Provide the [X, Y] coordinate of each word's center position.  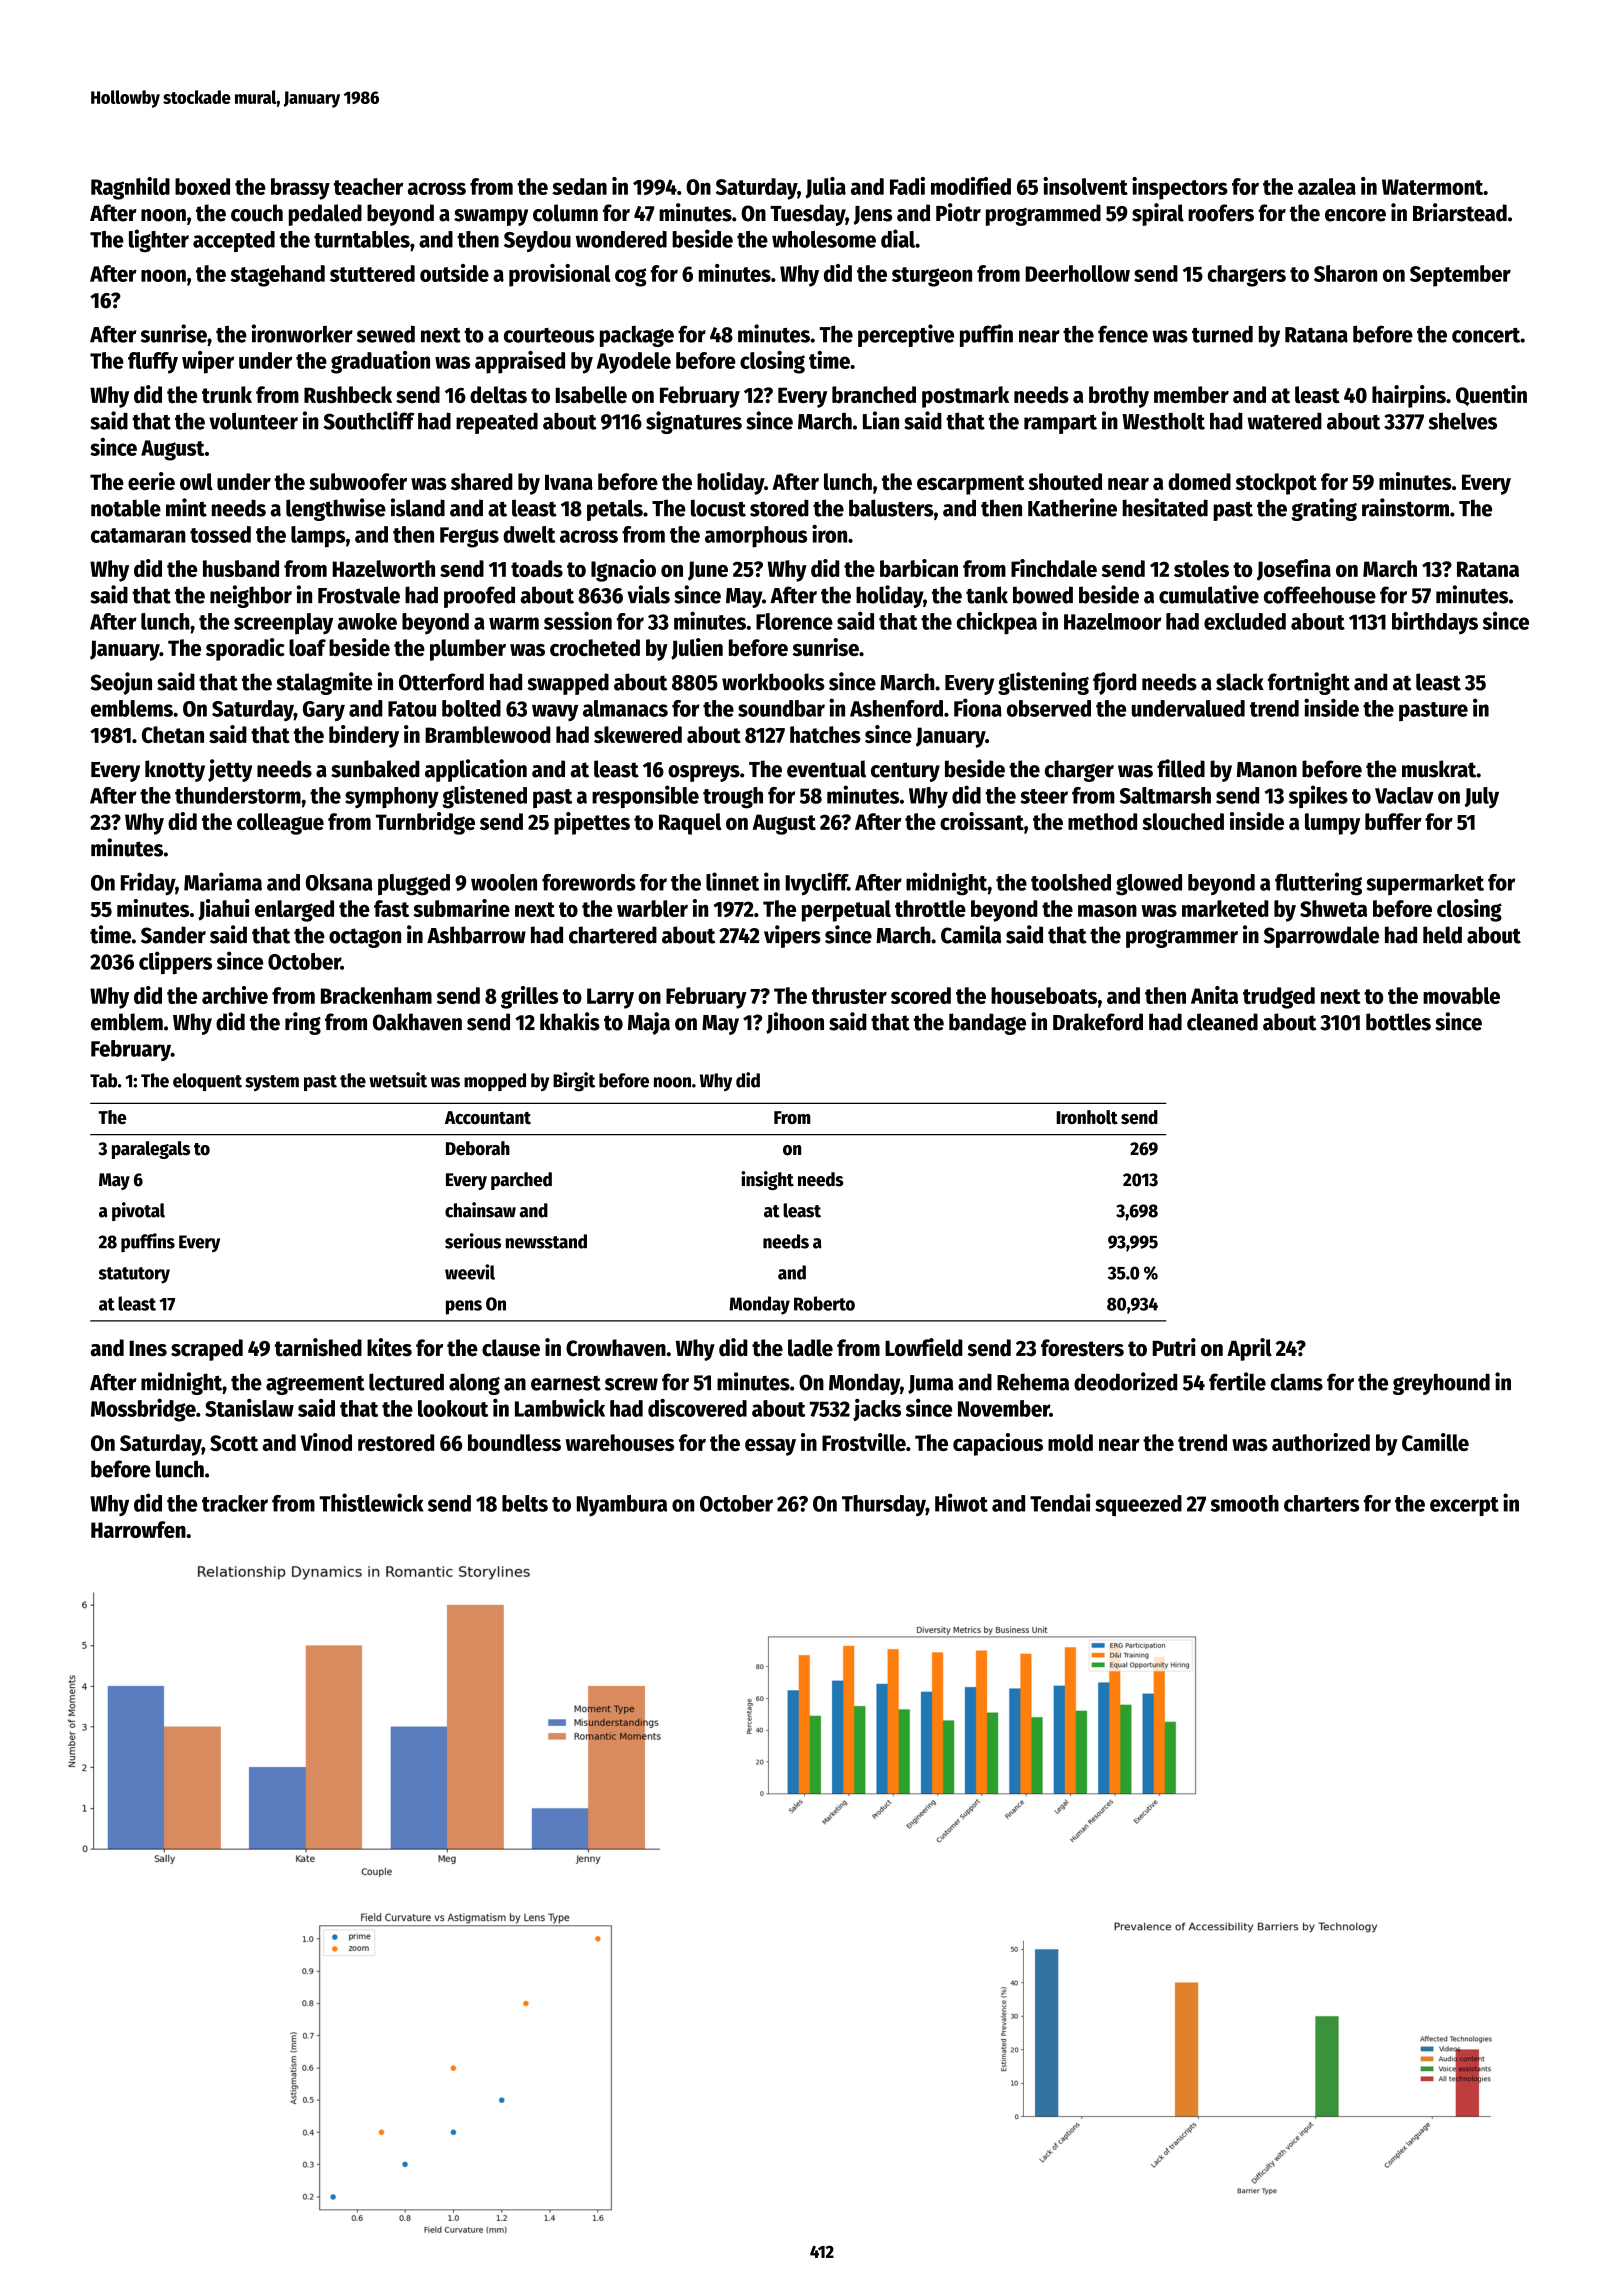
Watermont [1432, 187]
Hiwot [961, 1502]
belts [525, 1503]
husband [241, 568]
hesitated [1165, 507]
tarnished [318, 1347]
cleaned [1222, 1022]
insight [767, 1180]
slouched [1183, 821]
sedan [579, 186]
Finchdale [1054, 568]
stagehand [278, 276]
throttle [930, 908]
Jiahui [224, 910]
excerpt [1464, 1506]
